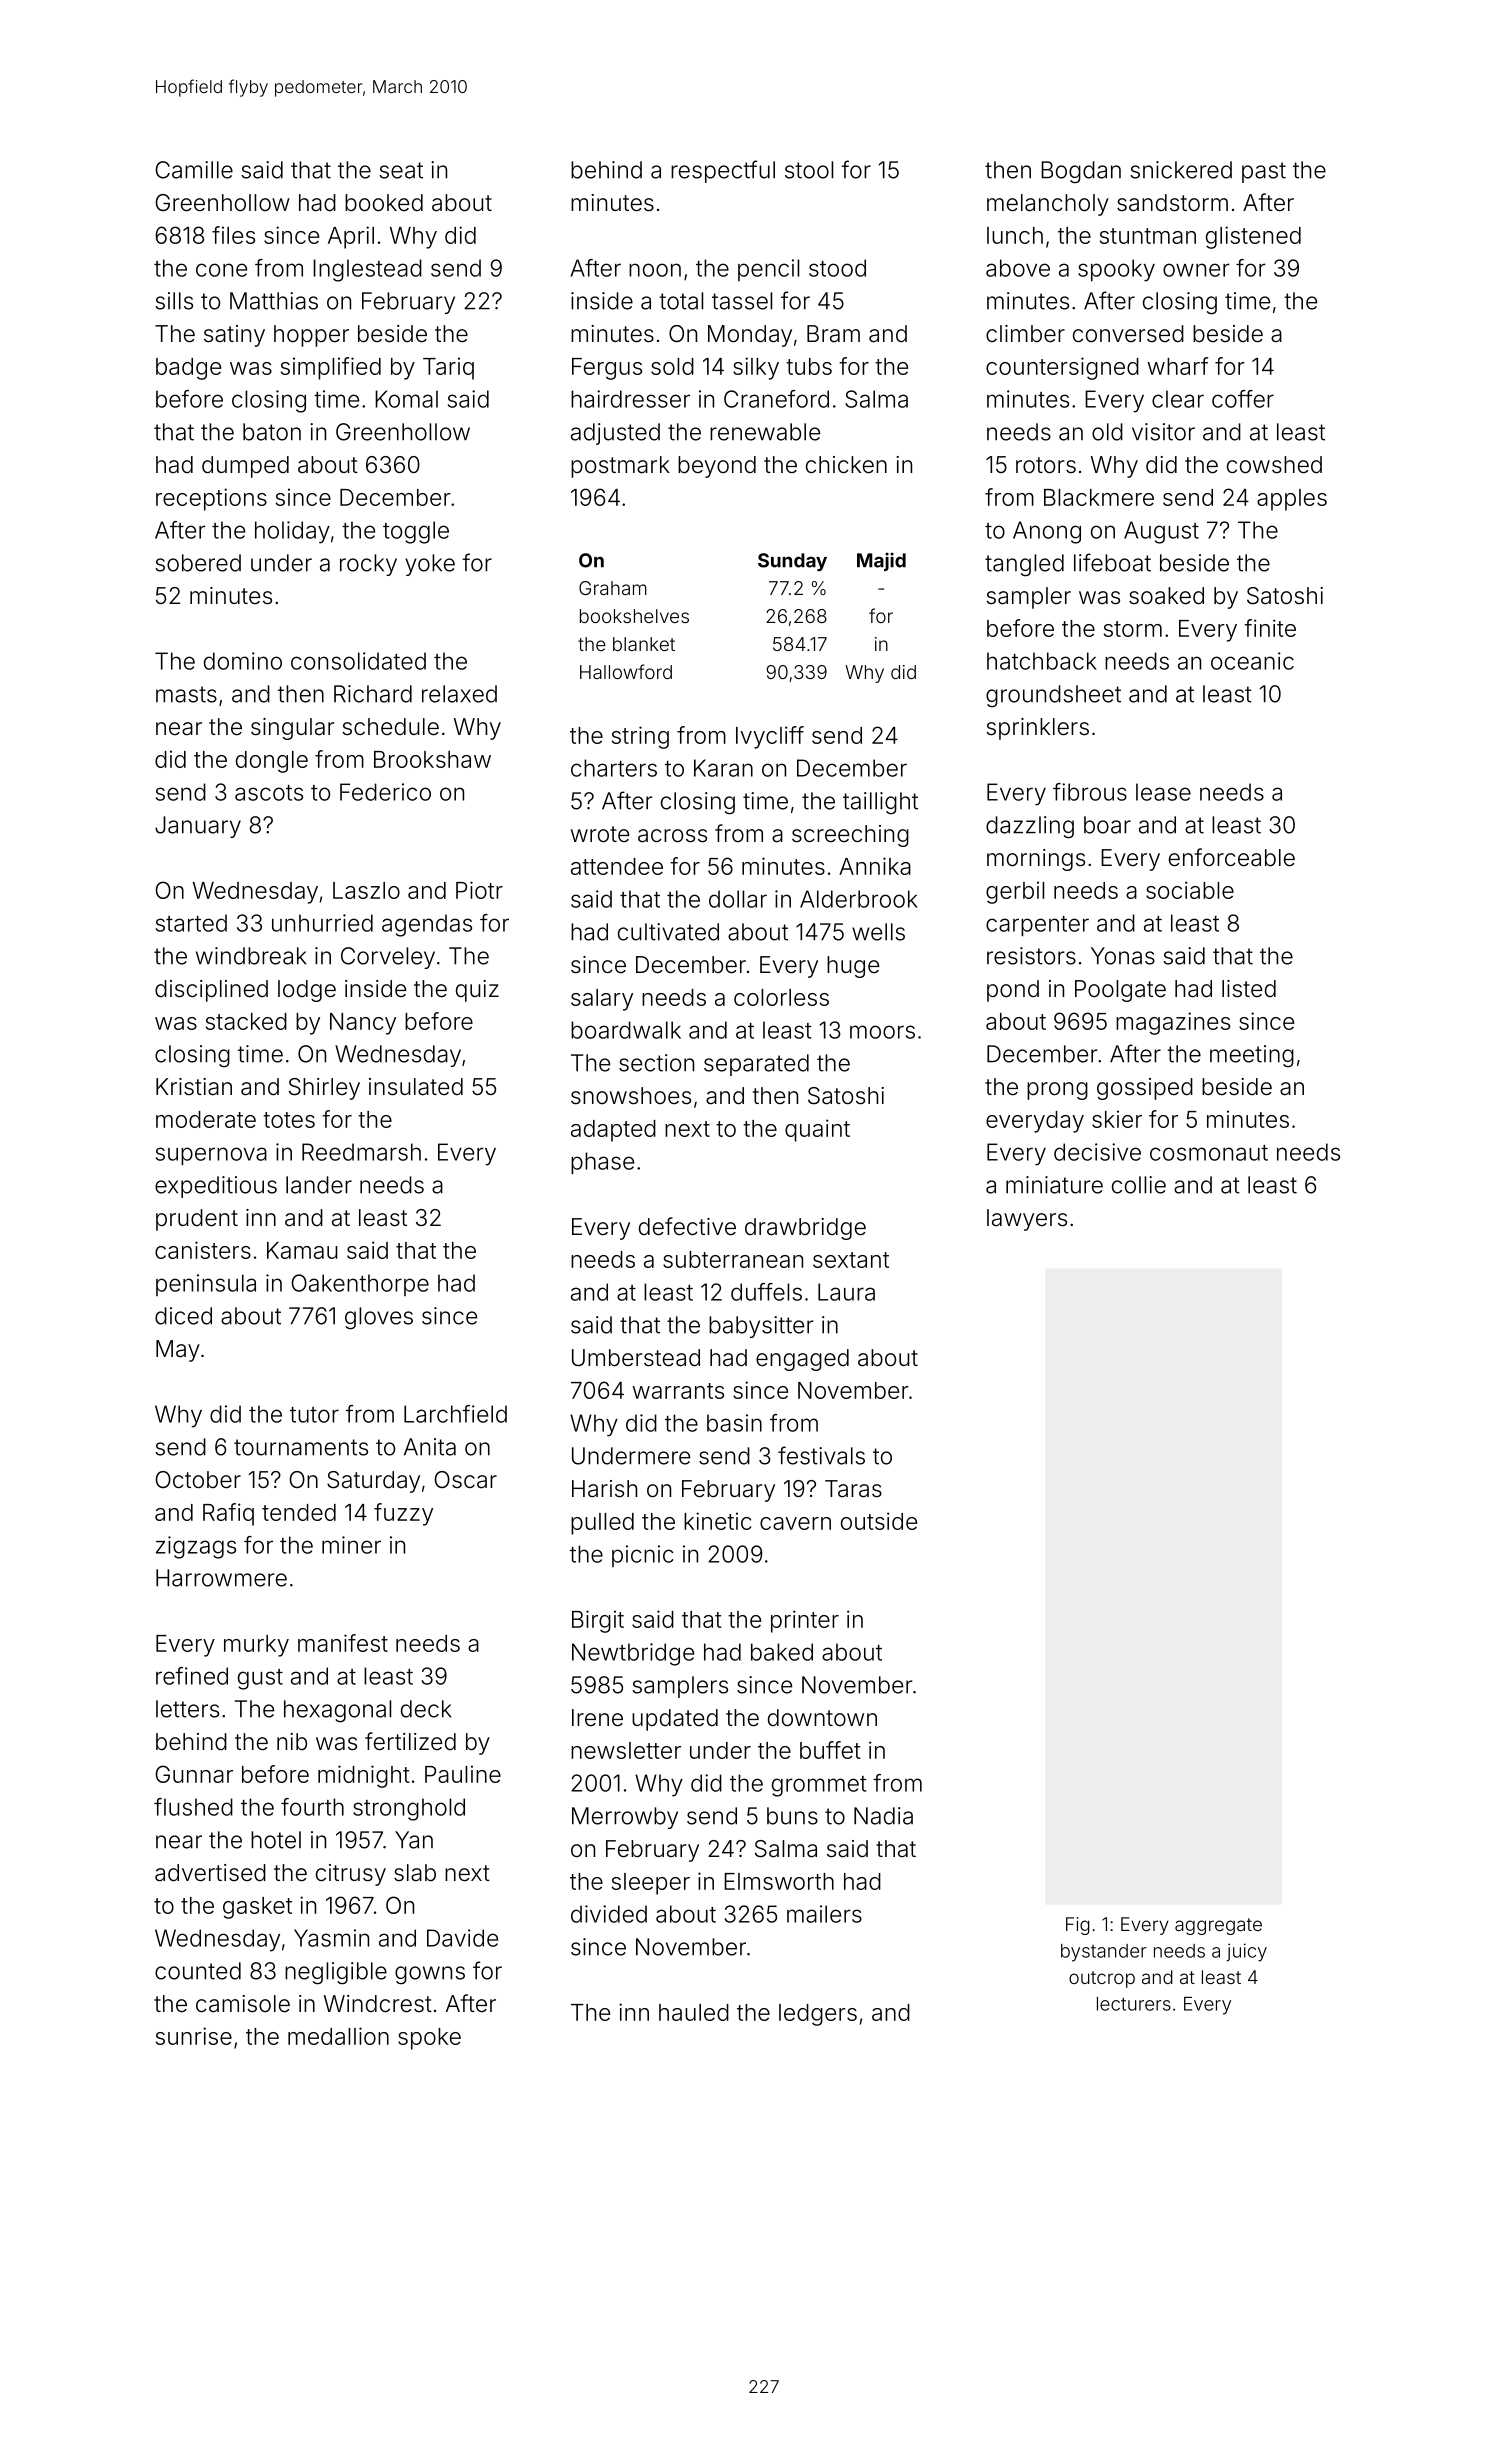 This screenshot has width=1496, height=2464. What do you see at coordinates (292, 532) in the screenshot?
I see `holiday` at bounding box center [292, 532].
